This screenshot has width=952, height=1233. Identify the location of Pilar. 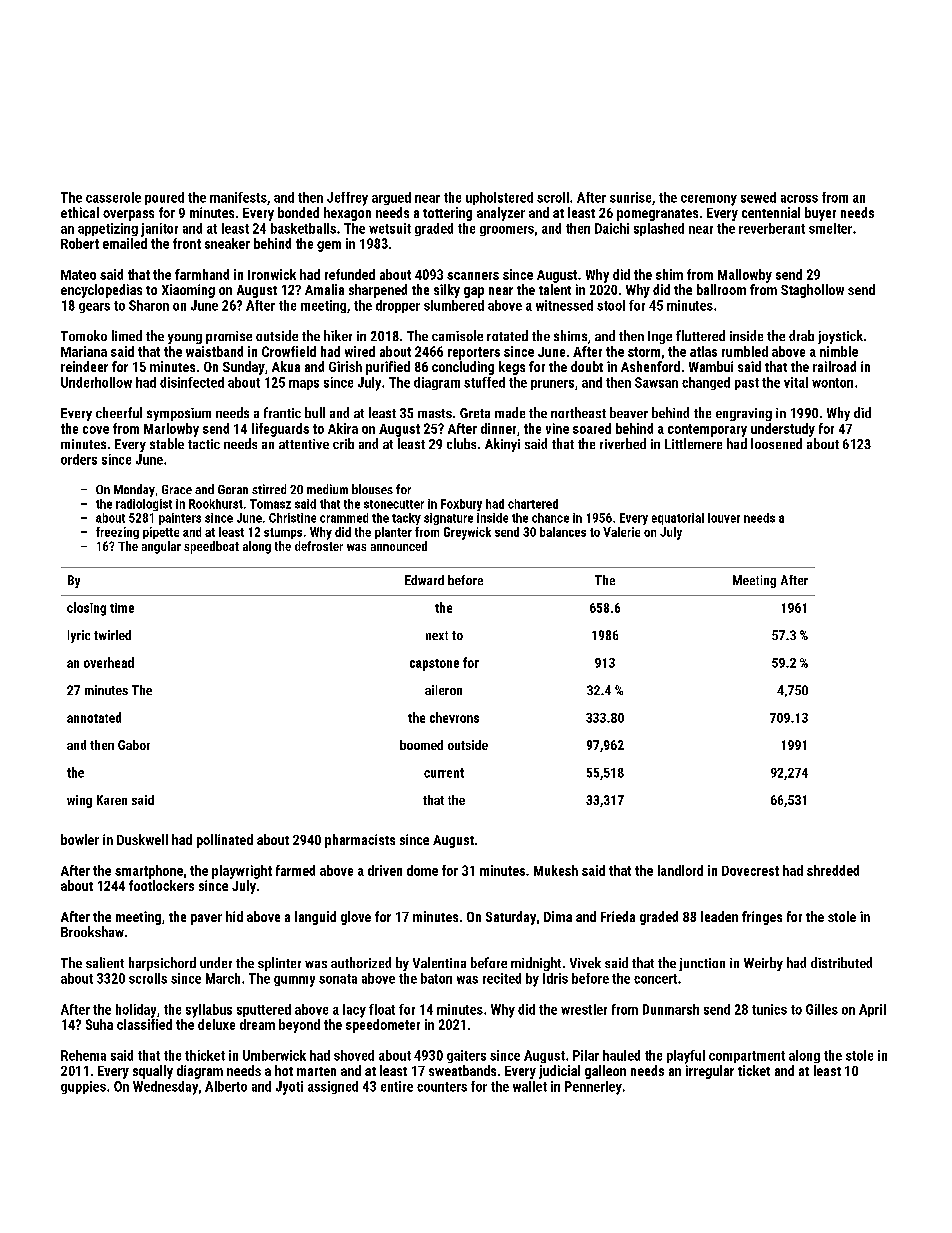
(586, 1055).
